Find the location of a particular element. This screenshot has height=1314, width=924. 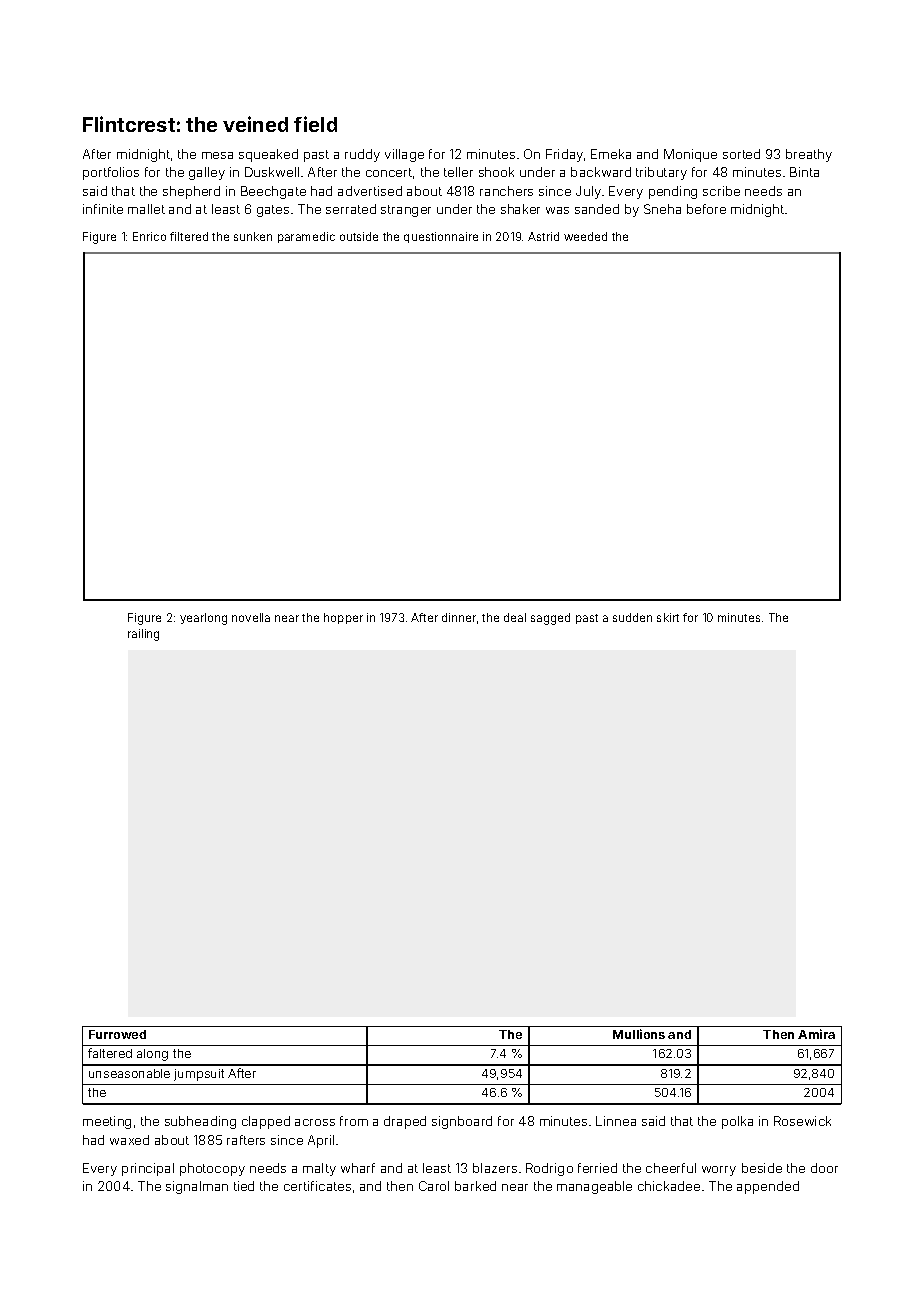

sagged is located at coordinates (550, 619).
